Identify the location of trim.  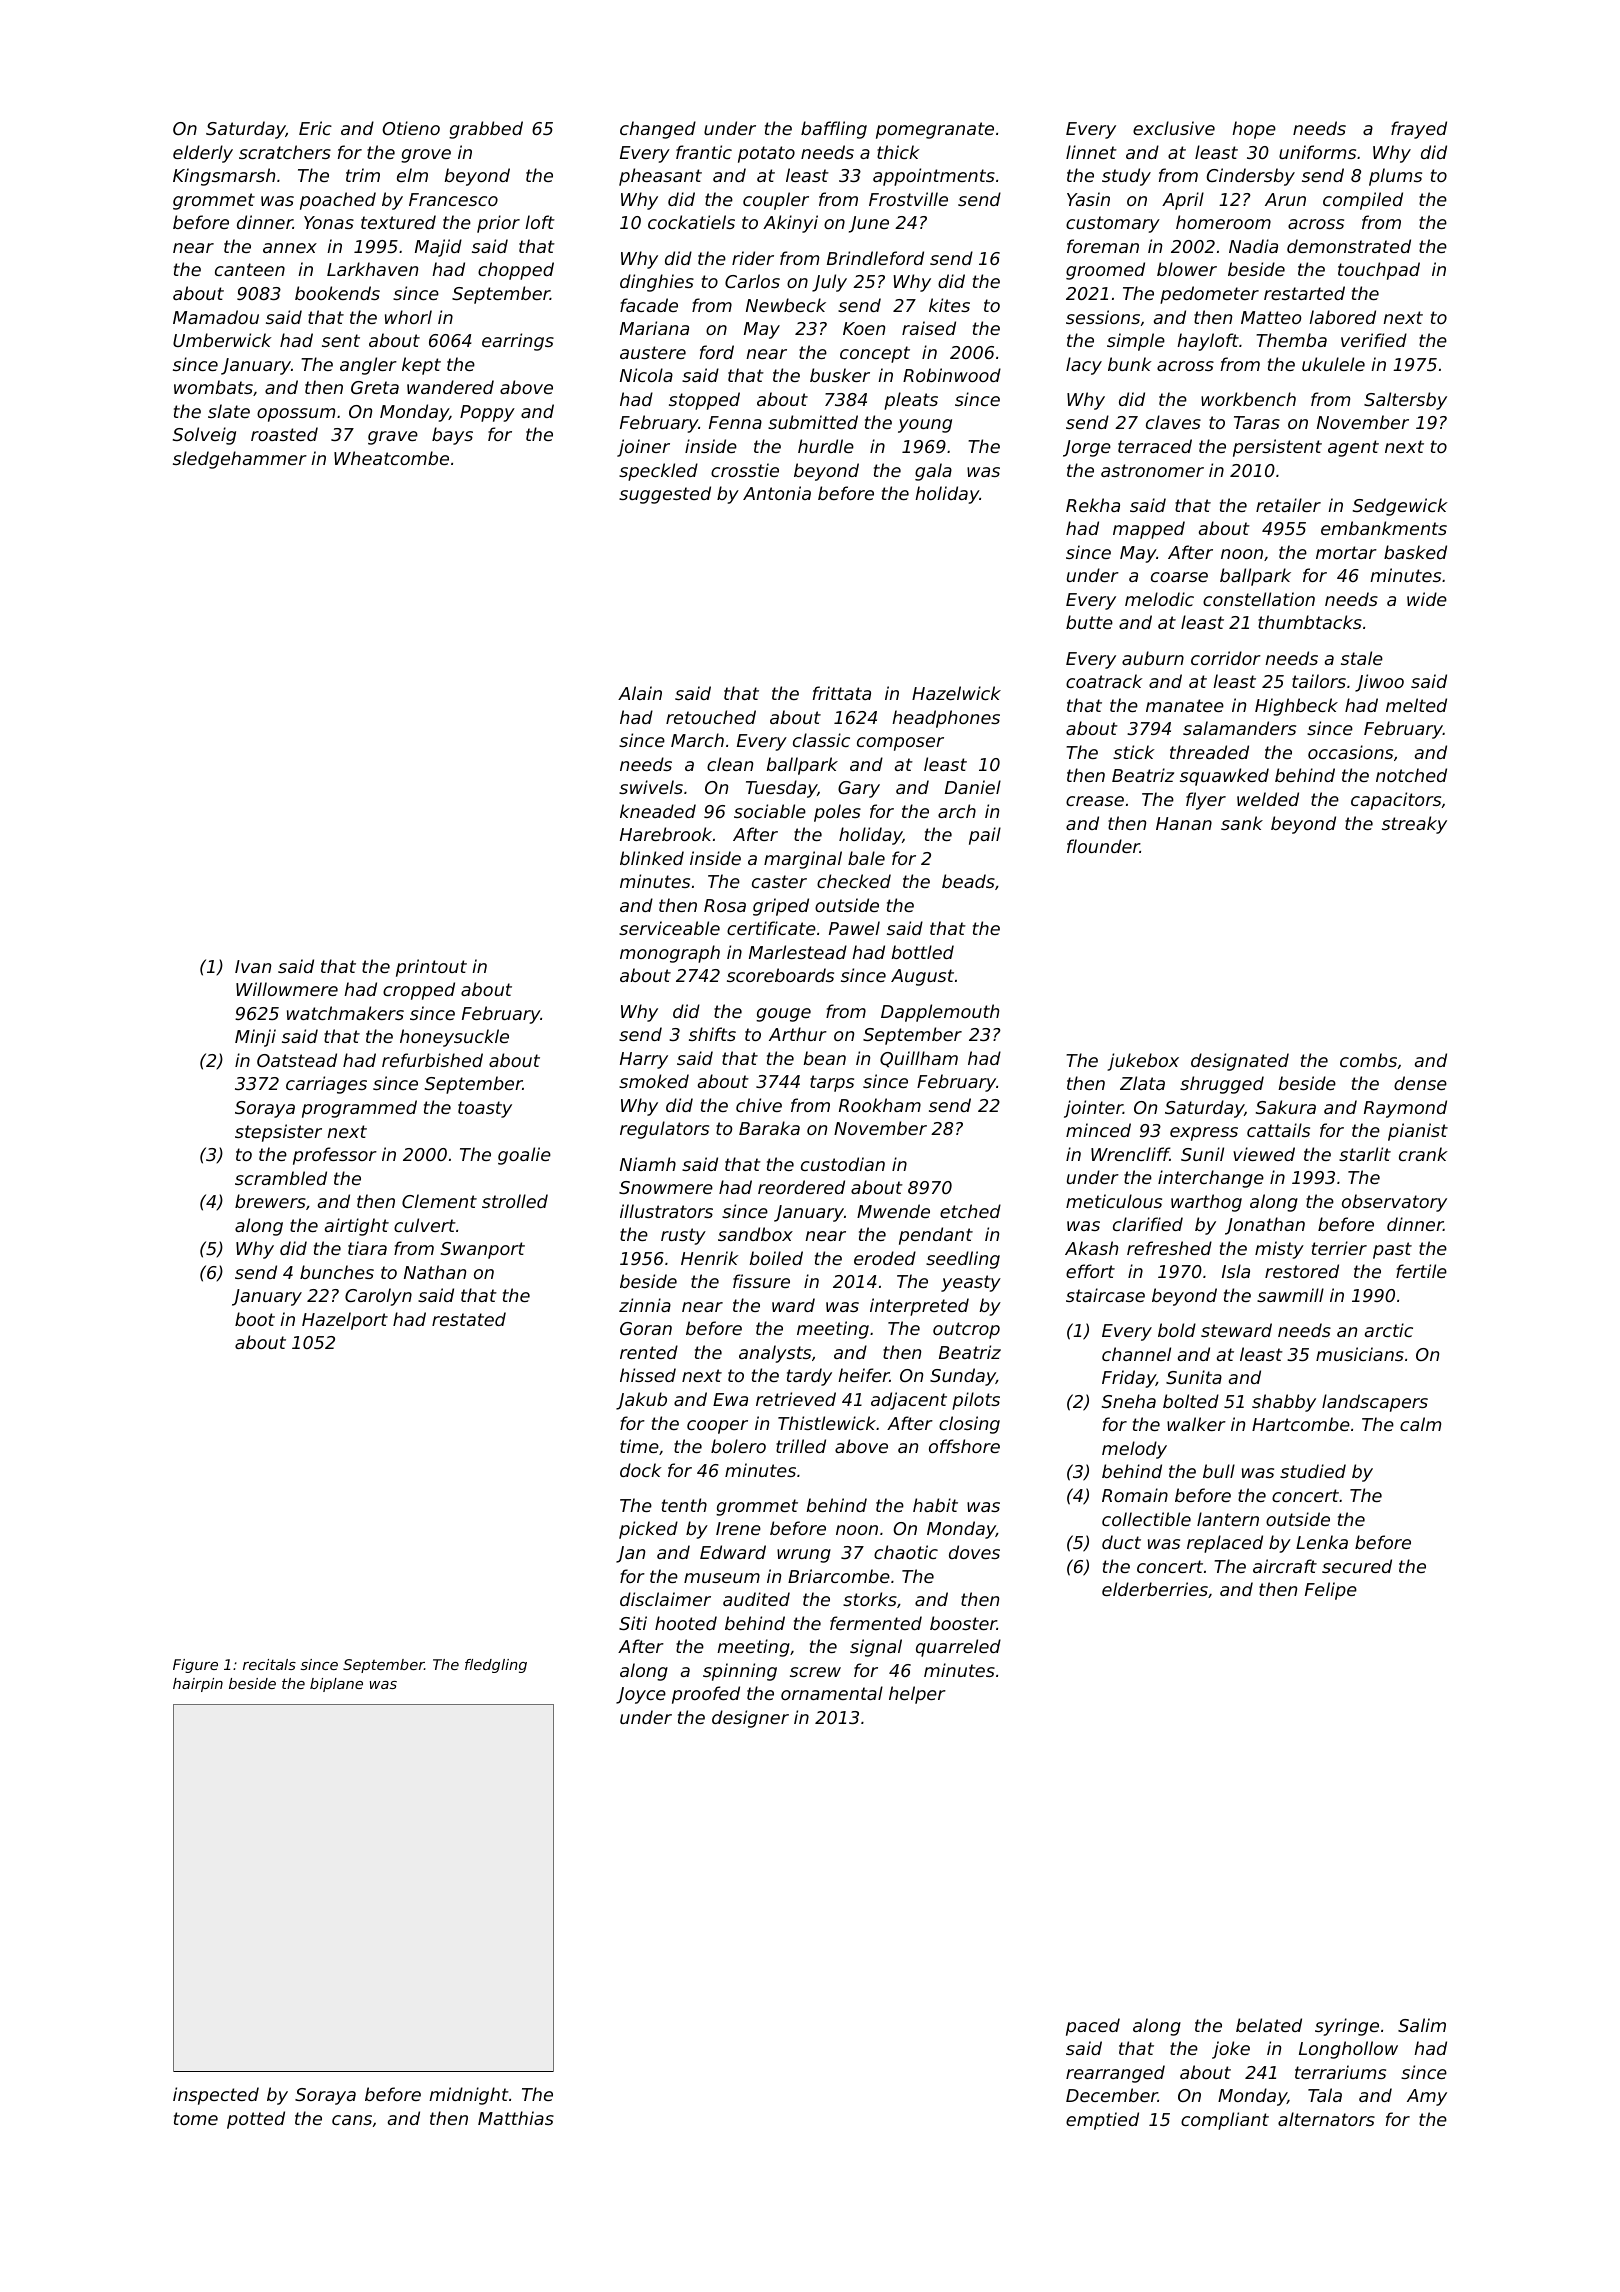
(363, 175).
